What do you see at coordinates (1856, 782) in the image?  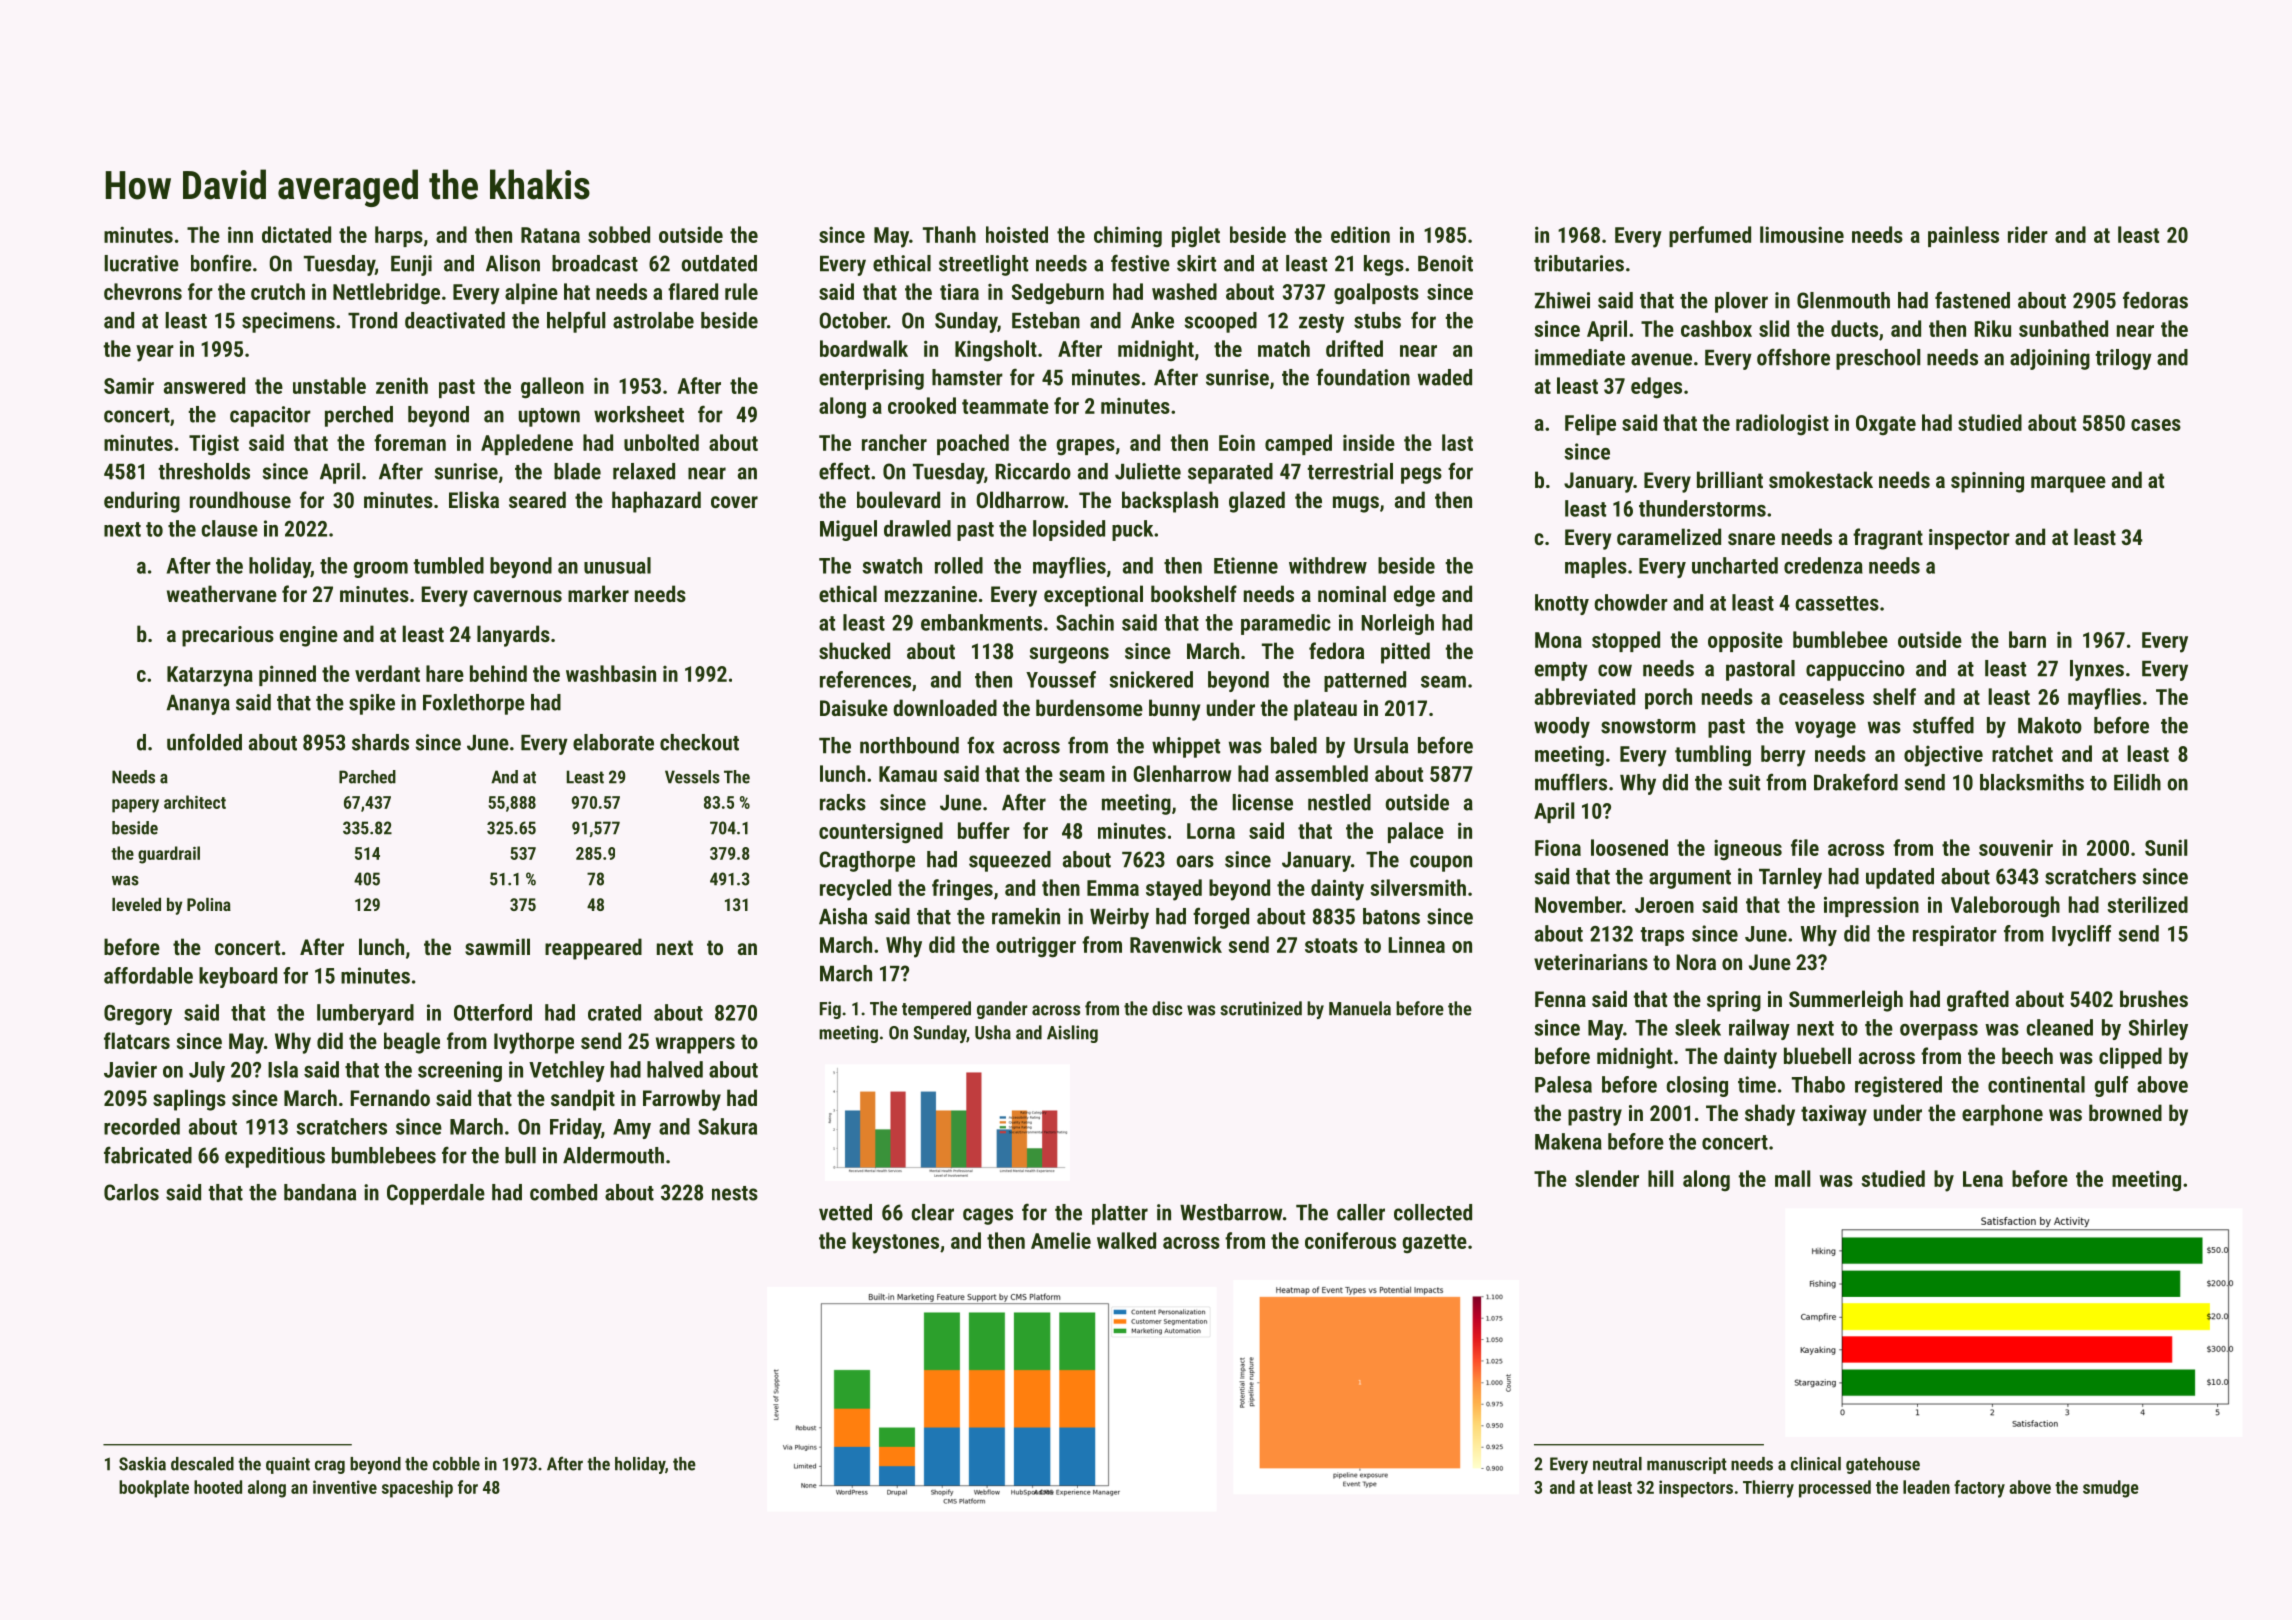 I see `Drakeford` at bounding box center [1856, 782].
